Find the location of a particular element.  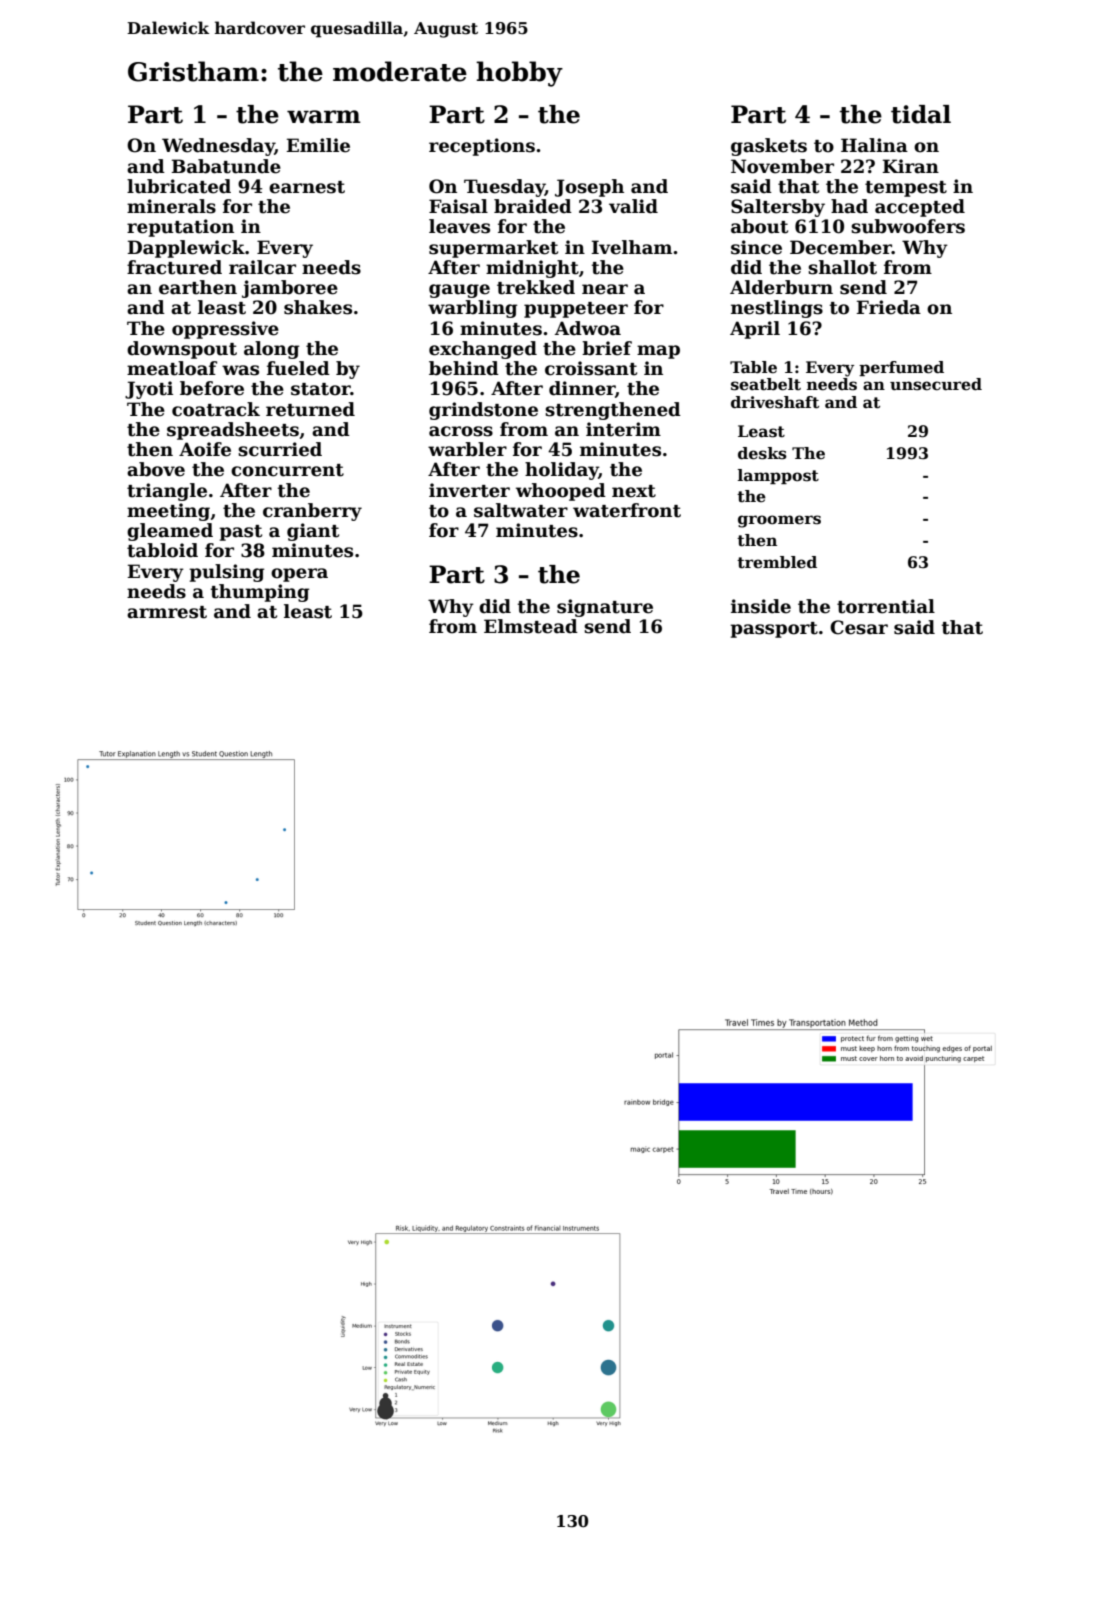

Cesar is located at coordinates (859, 627).
